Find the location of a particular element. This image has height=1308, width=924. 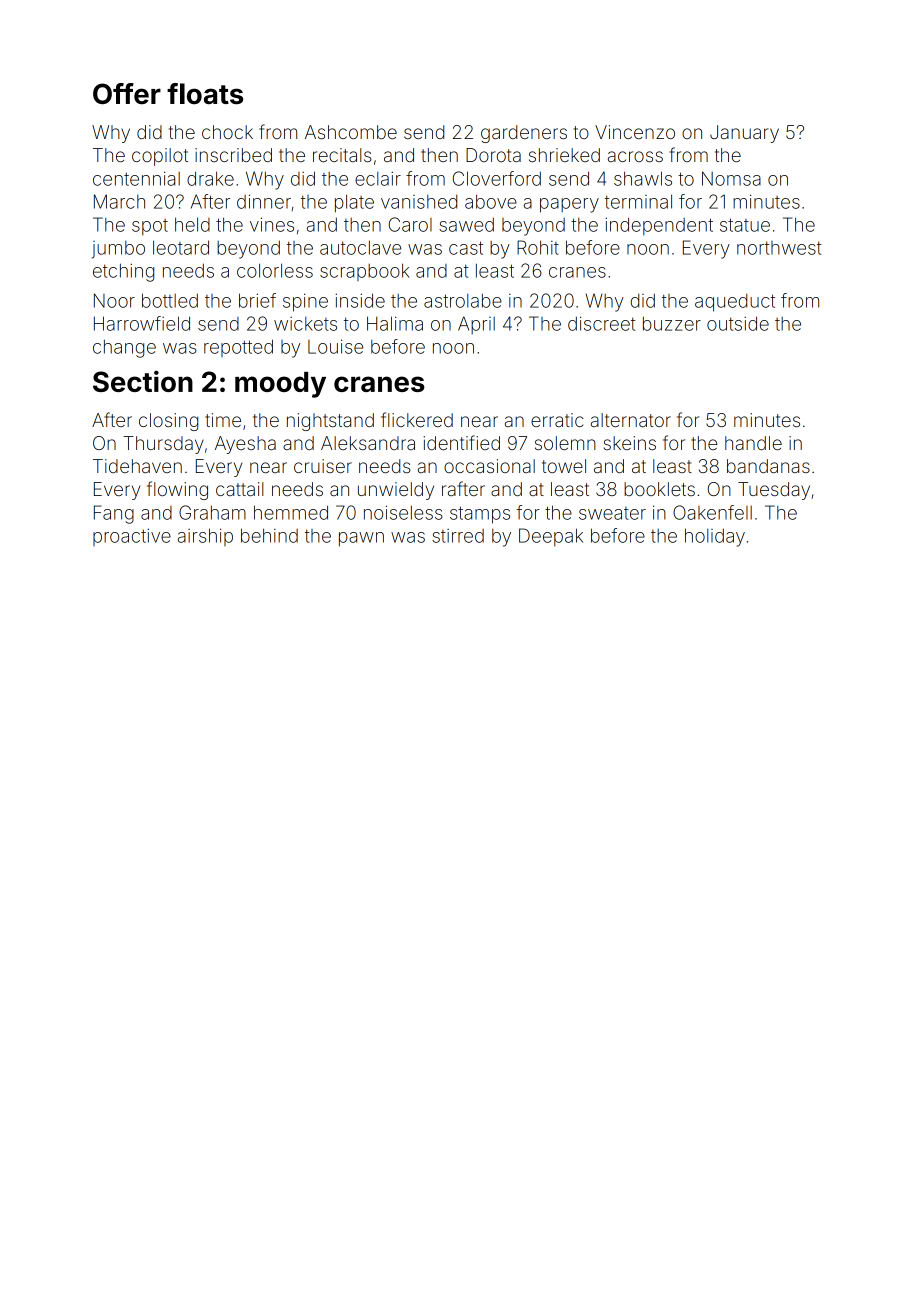

above is located at coordinates (491, 201).
